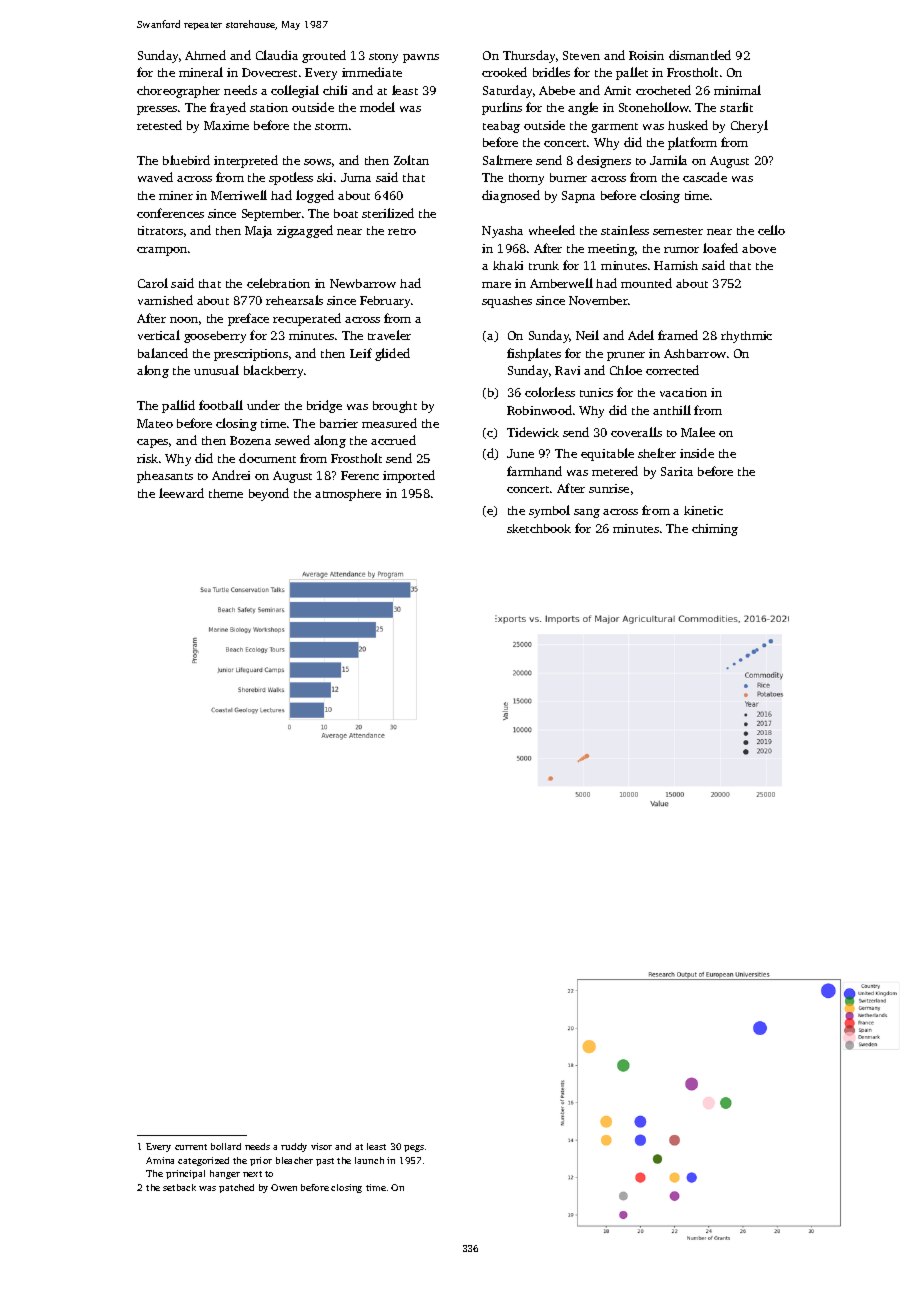 The image size is (924, 1314). What do you see at coordinates (295, 91) in the screenshot?
I see `collegial` at bounding box center [295, 91].
